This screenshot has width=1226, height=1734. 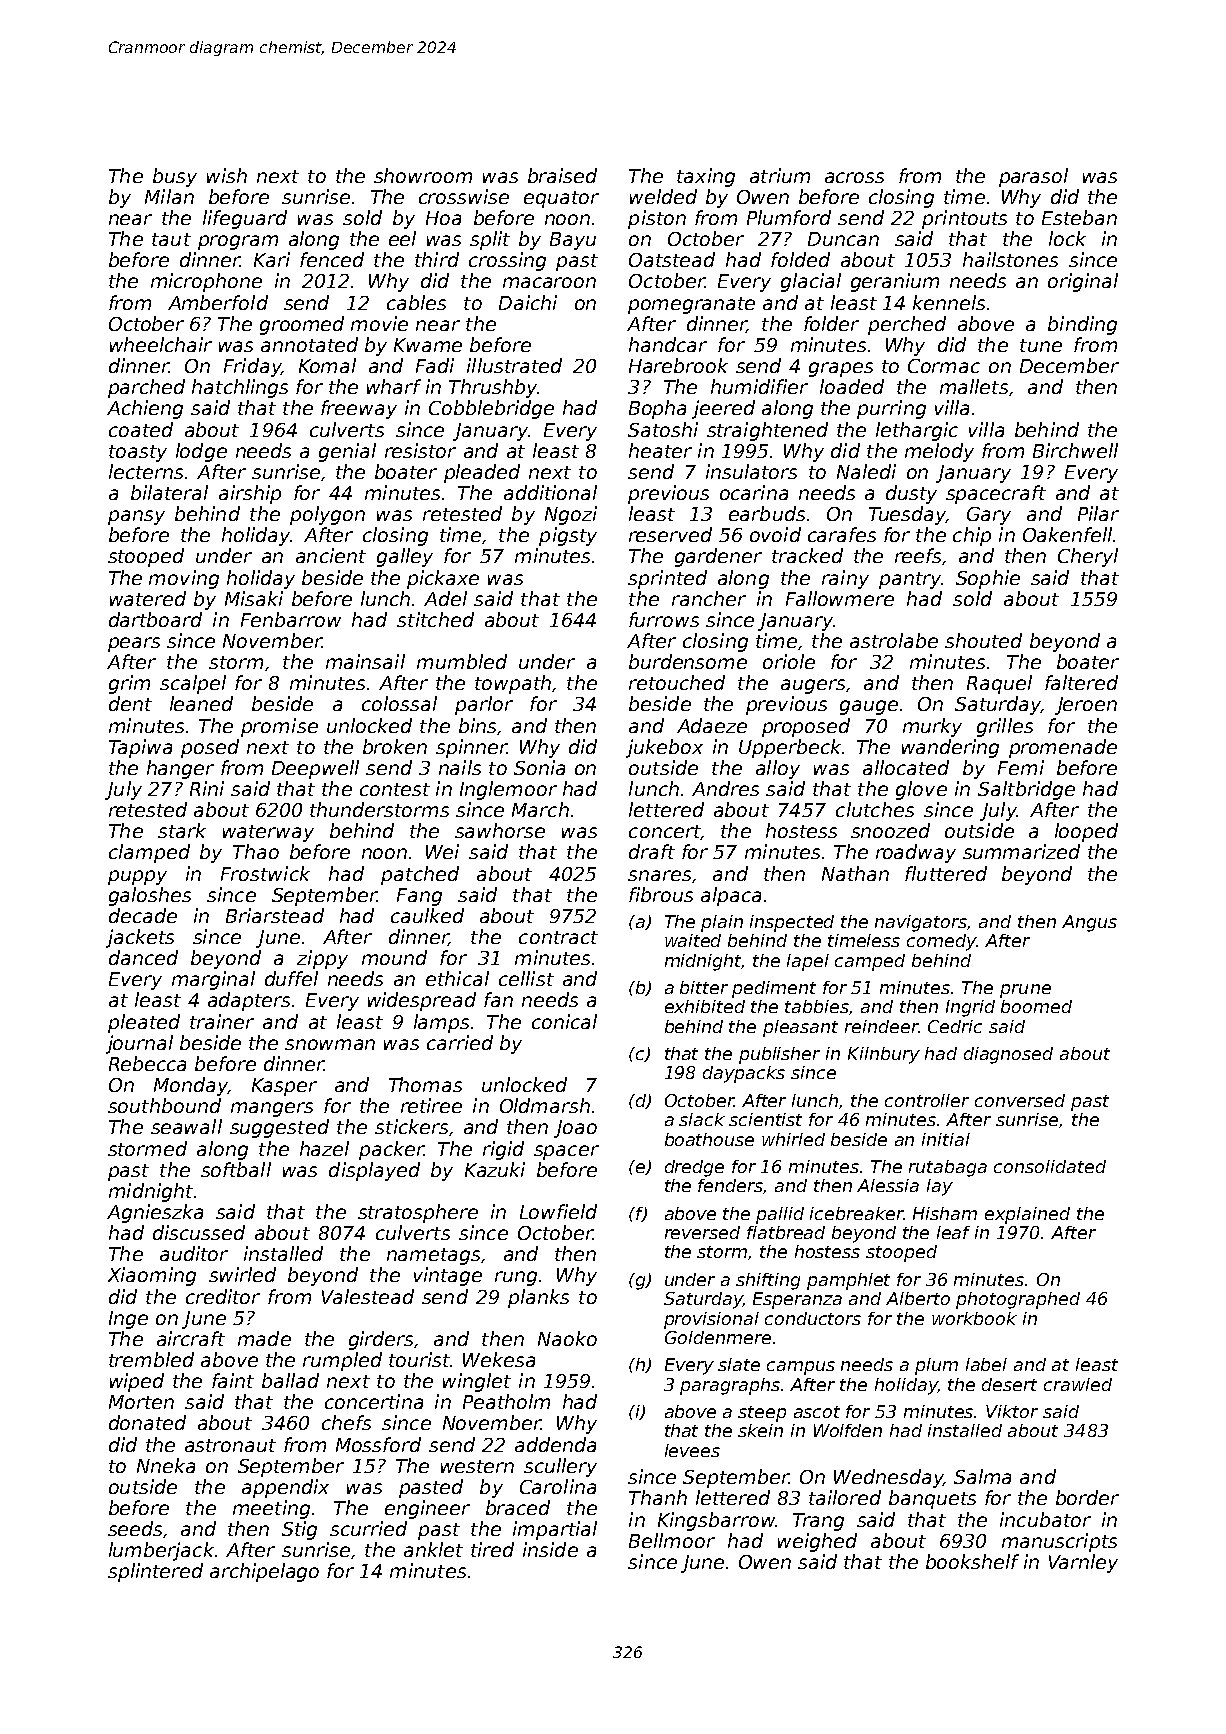 What do you see at coordinates (1067, 534) in the screenshot?
I see `Oakenfell` at bounding box center [1067, 534].
